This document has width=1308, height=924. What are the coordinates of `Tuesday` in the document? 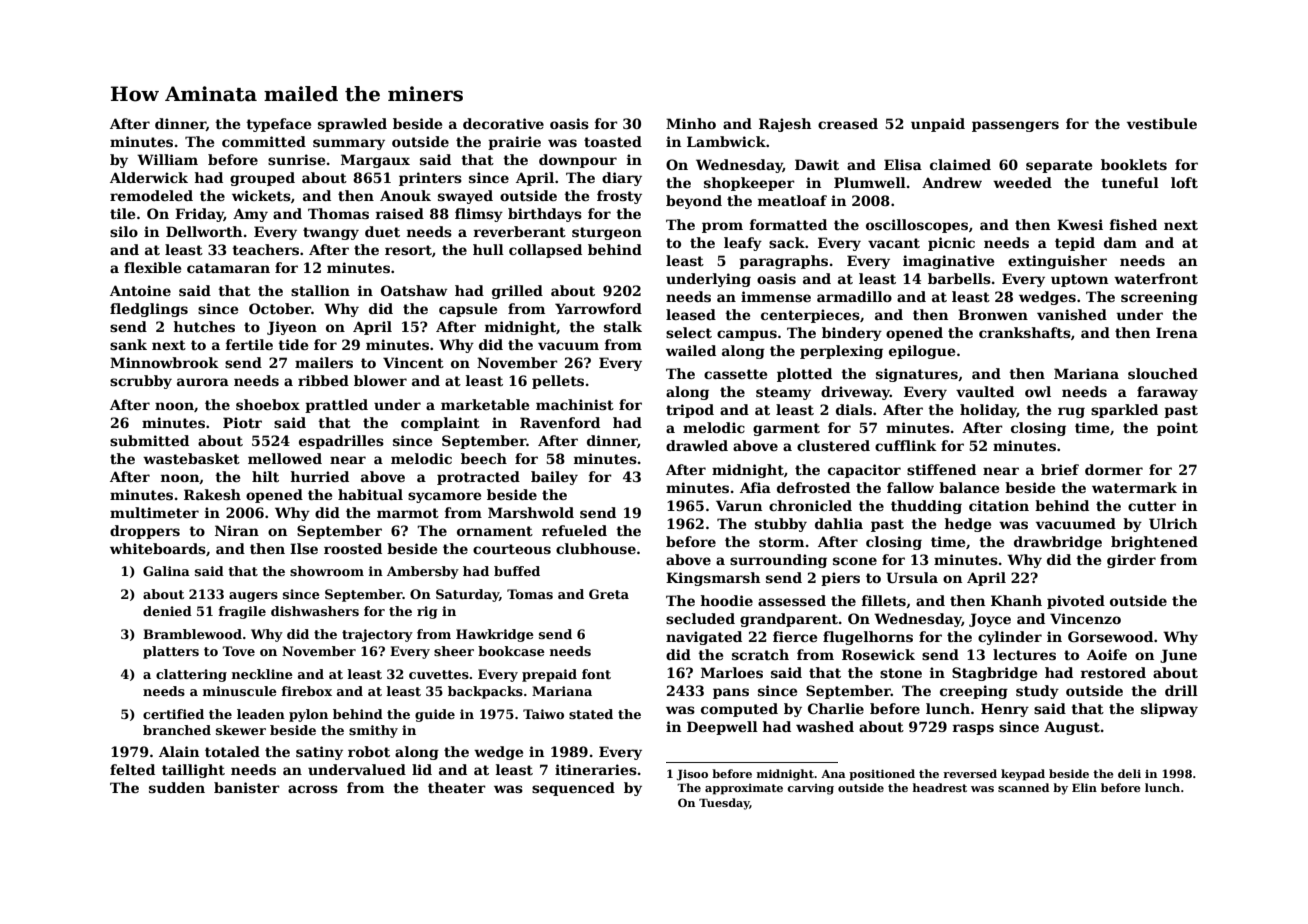 It's located at (724, 804).
